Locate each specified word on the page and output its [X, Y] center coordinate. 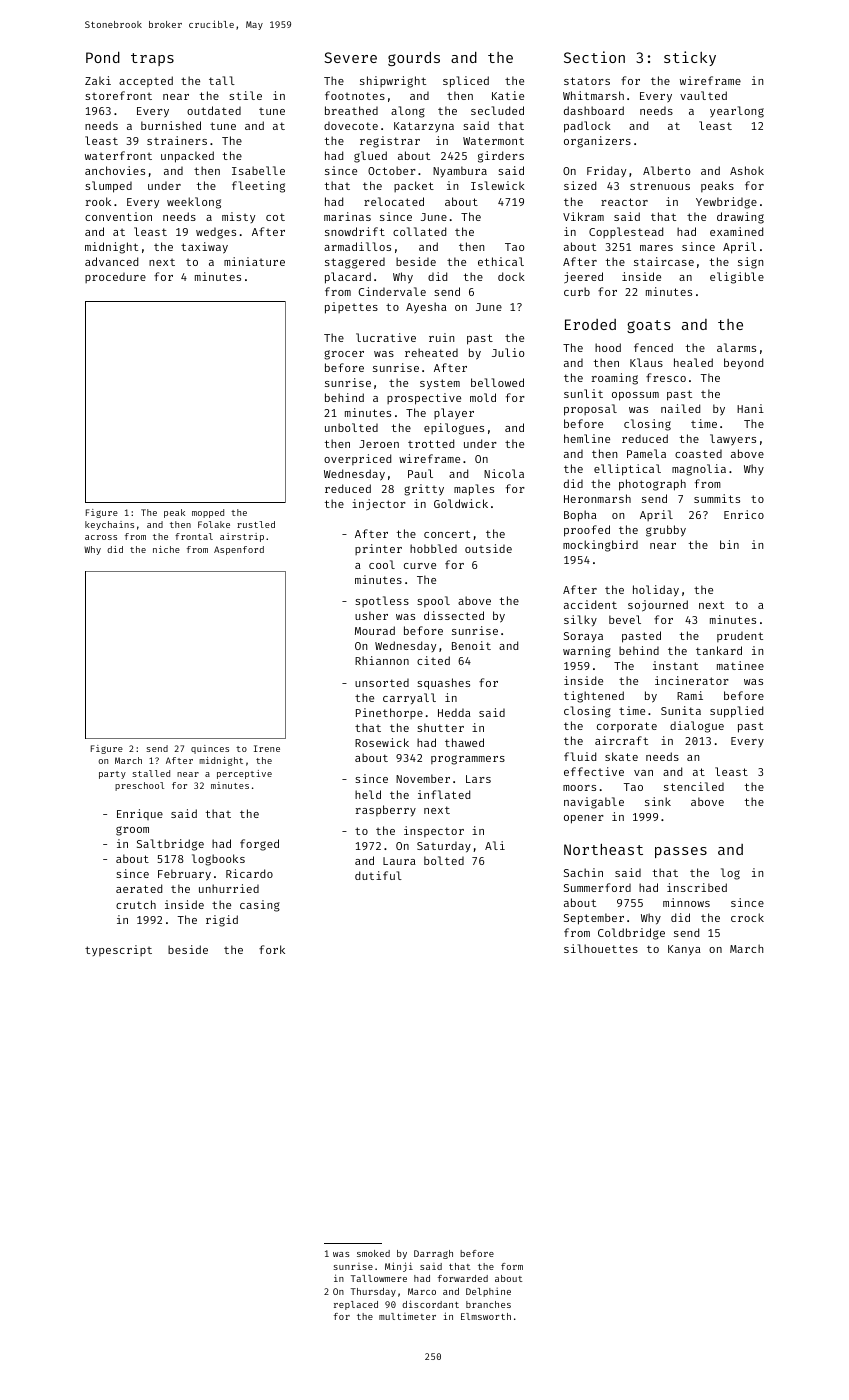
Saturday [444, 847]
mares [656, 248]
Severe [350, 57]
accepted [146, 81]
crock [747, 917]
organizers [597, 142]
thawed [464, 742]
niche [166, 549]
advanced [111, 261]
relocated [394, 201]
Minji [399, 1267]
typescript [118, 950]
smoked [373, 1253]
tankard [719, 650]
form [512, 1266]
